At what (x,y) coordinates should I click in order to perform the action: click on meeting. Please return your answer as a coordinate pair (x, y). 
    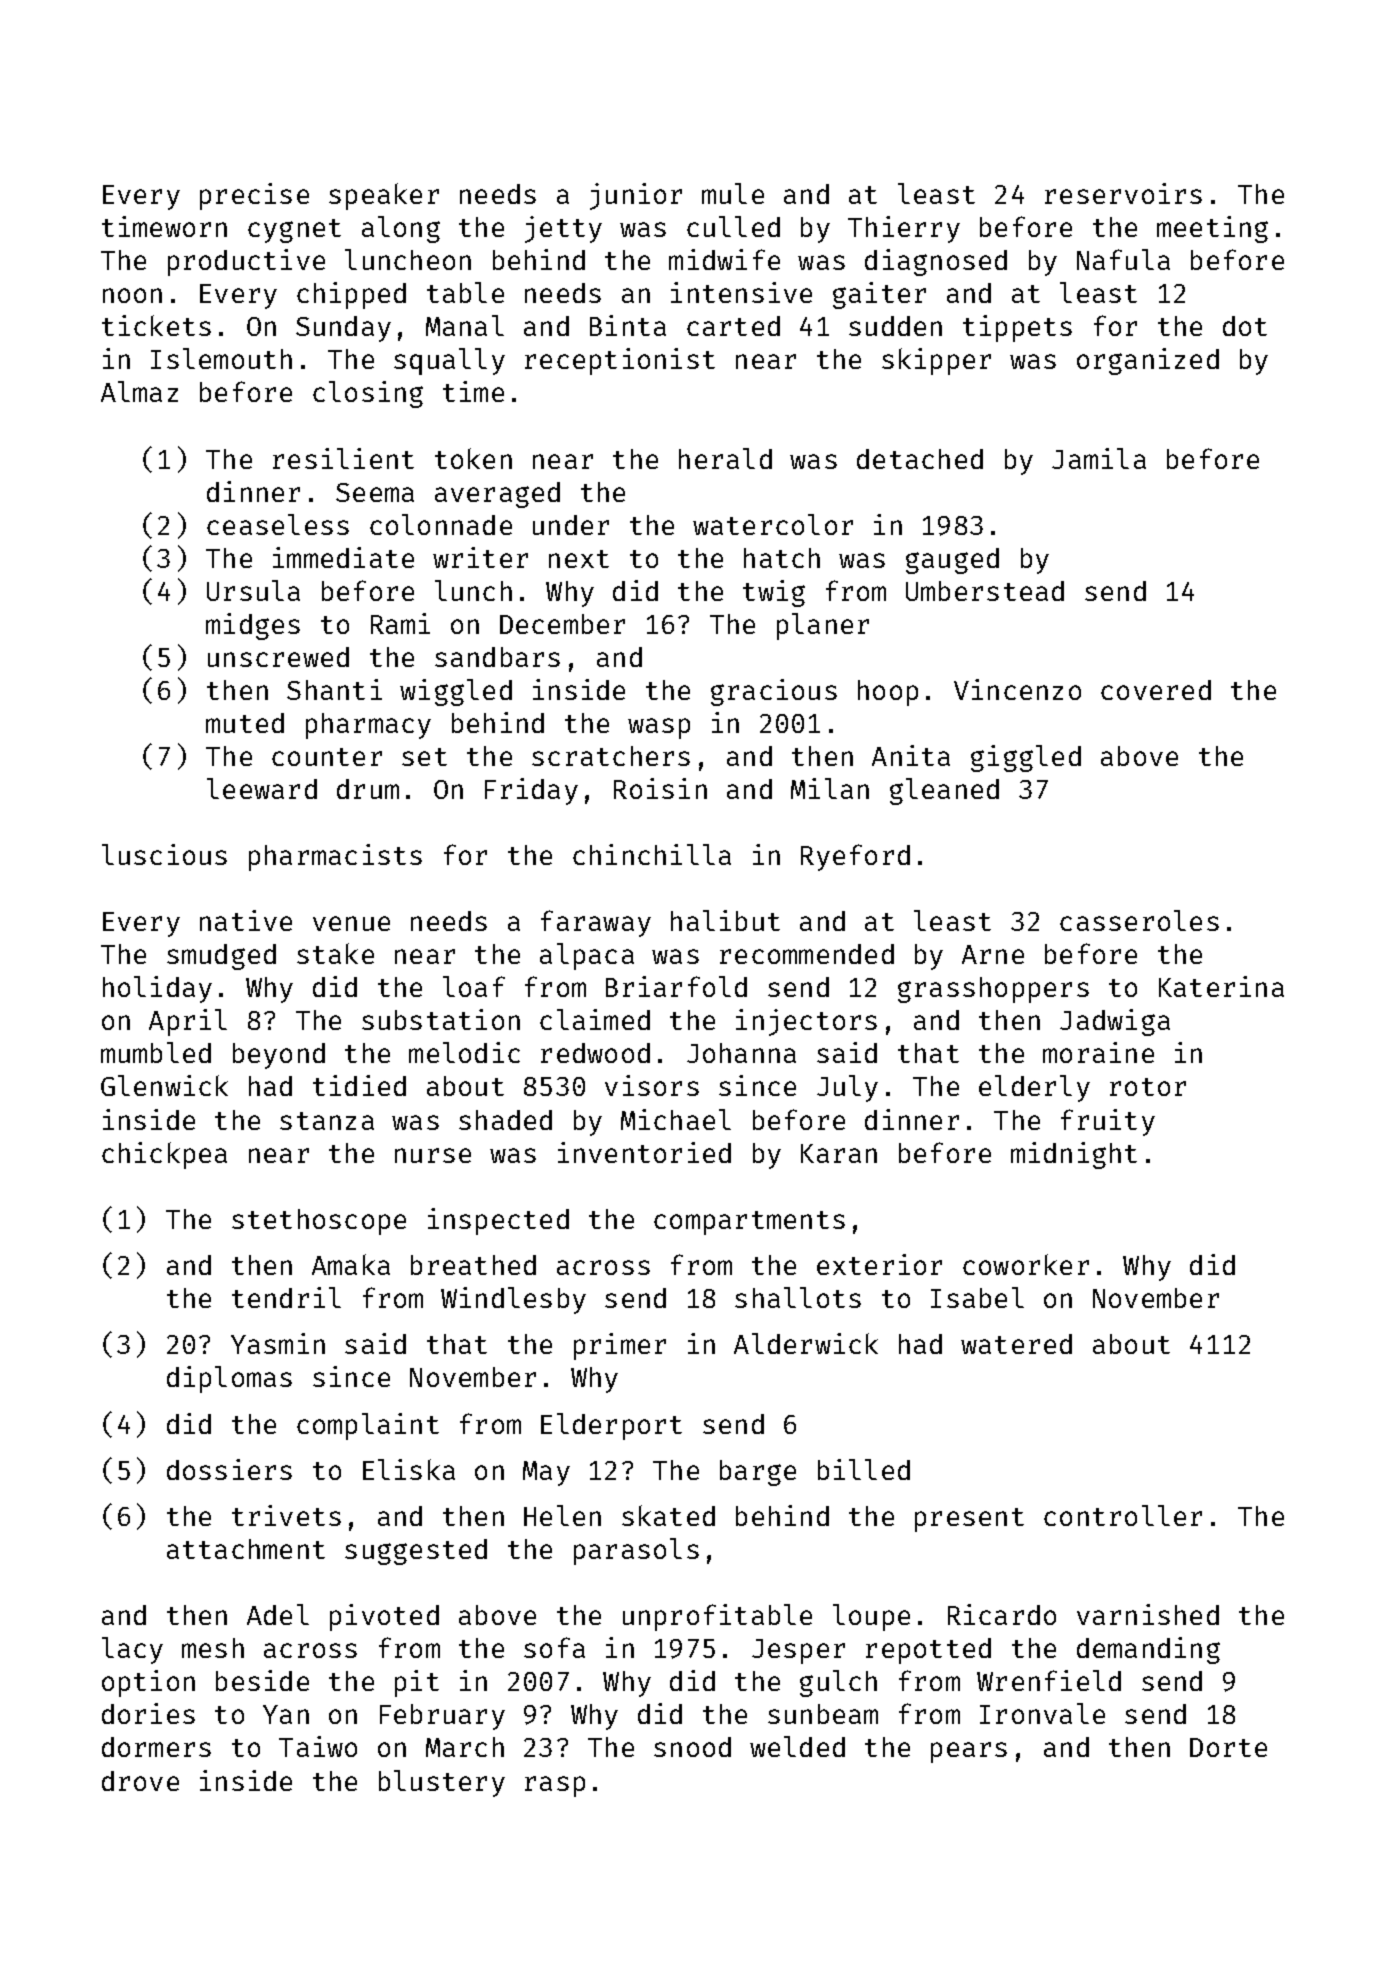
    Looking at the image, I should click on (1212, 229).
